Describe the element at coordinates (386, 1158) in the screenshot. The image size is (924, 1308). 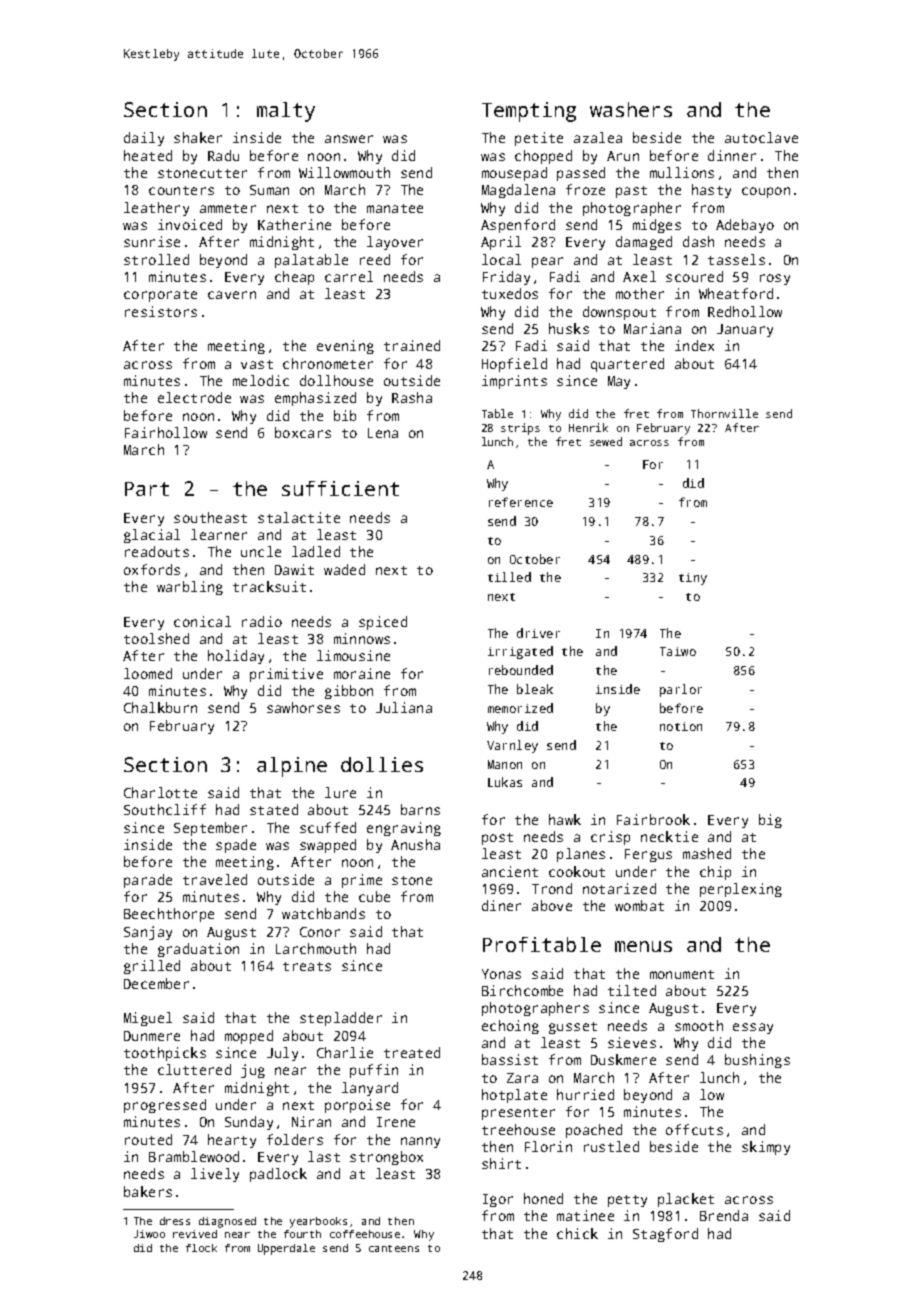
I see `strongbox` at that location.
